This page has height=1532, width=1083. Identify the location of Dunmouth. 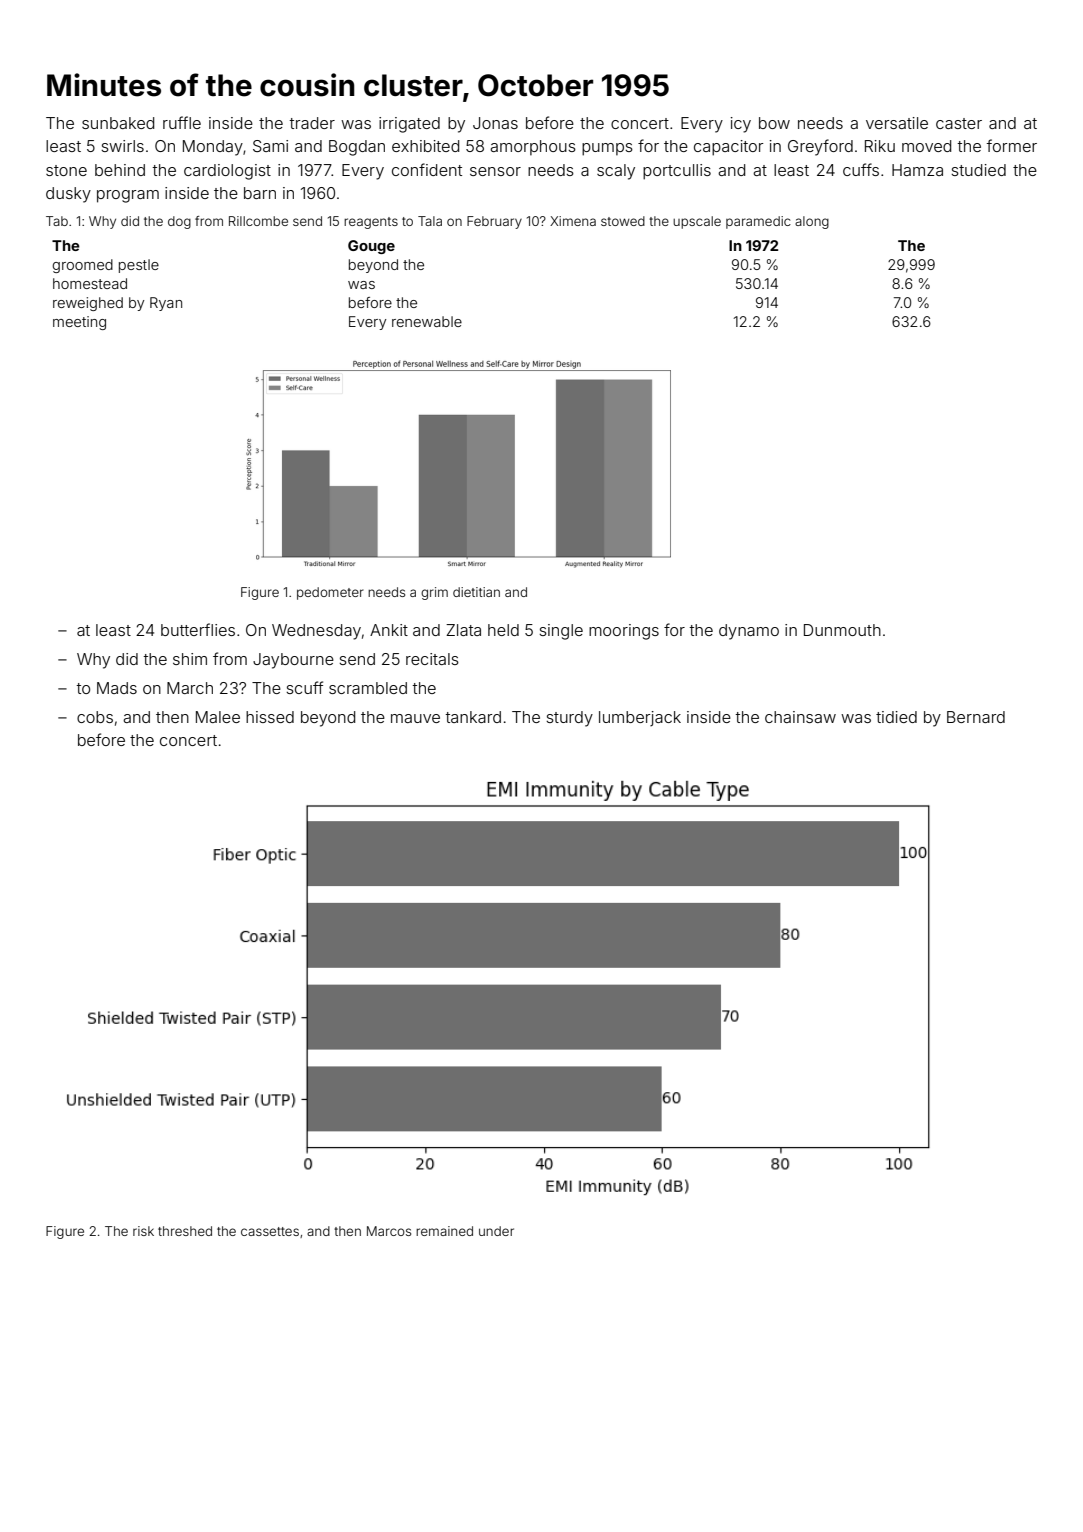
(842, 630).
